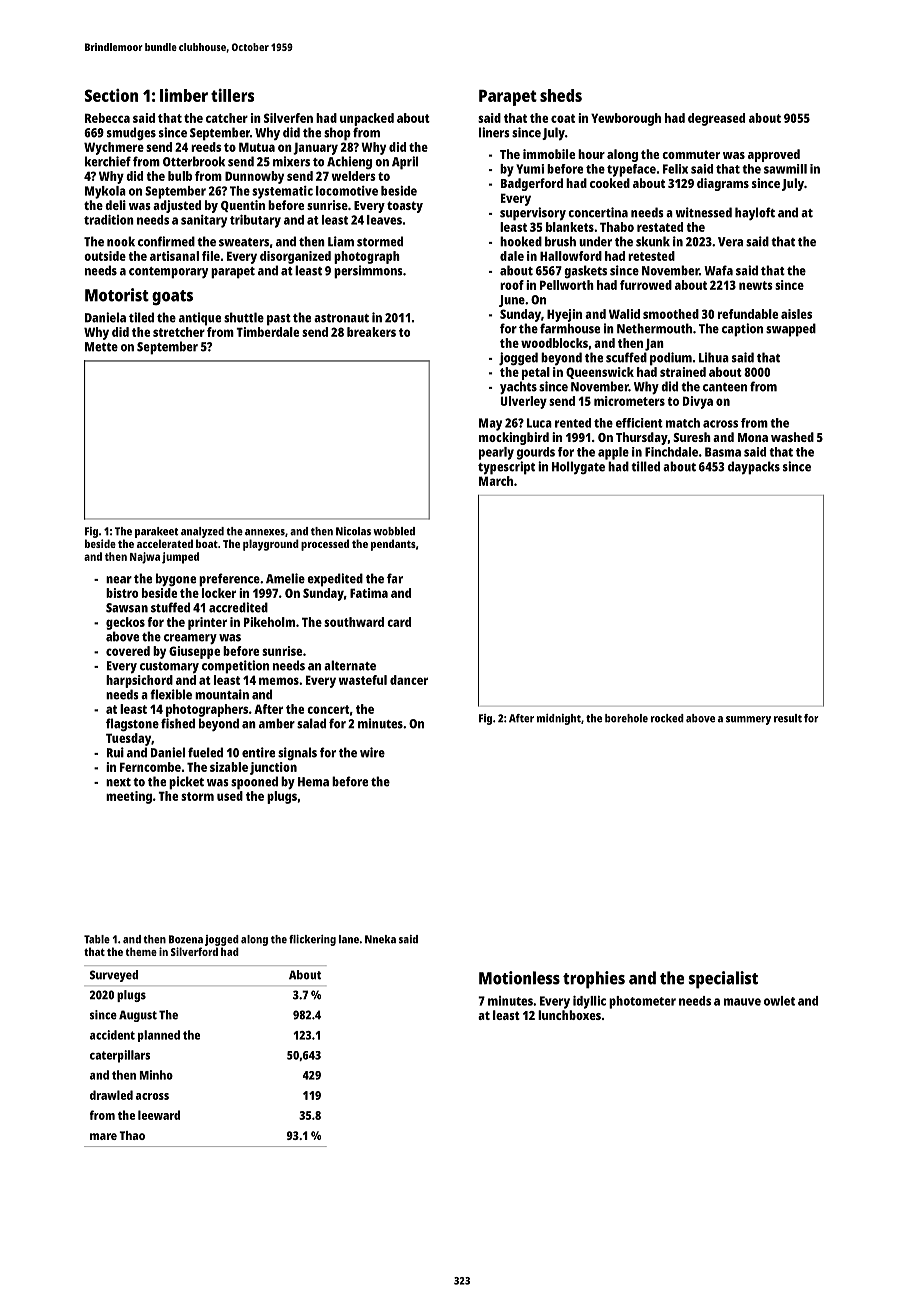 The width and height of the screenshot is (908, 1316). I want to click on apple, so click(613, 453).
